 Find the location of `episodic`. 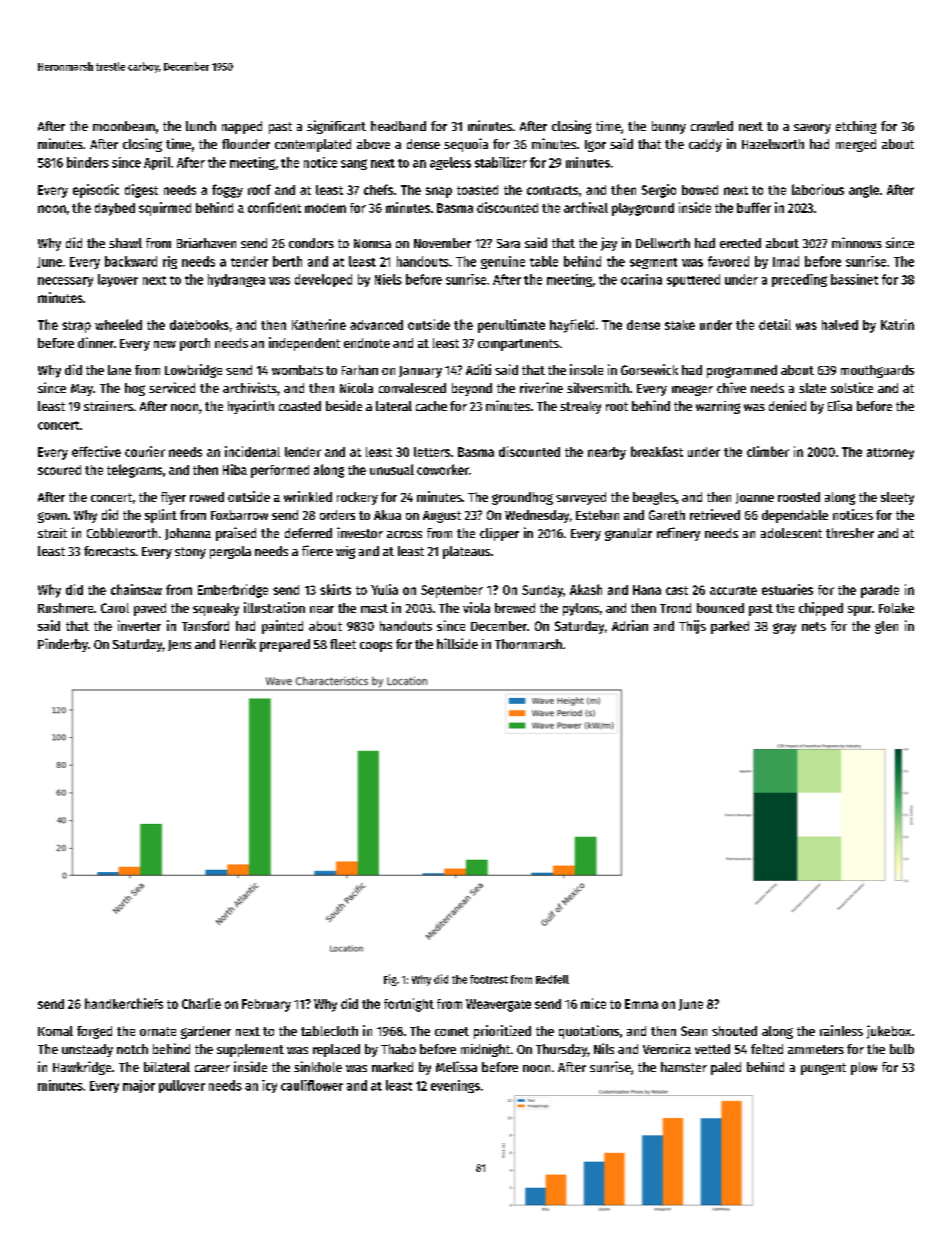

episodic is located at coordinates (96, 191).
